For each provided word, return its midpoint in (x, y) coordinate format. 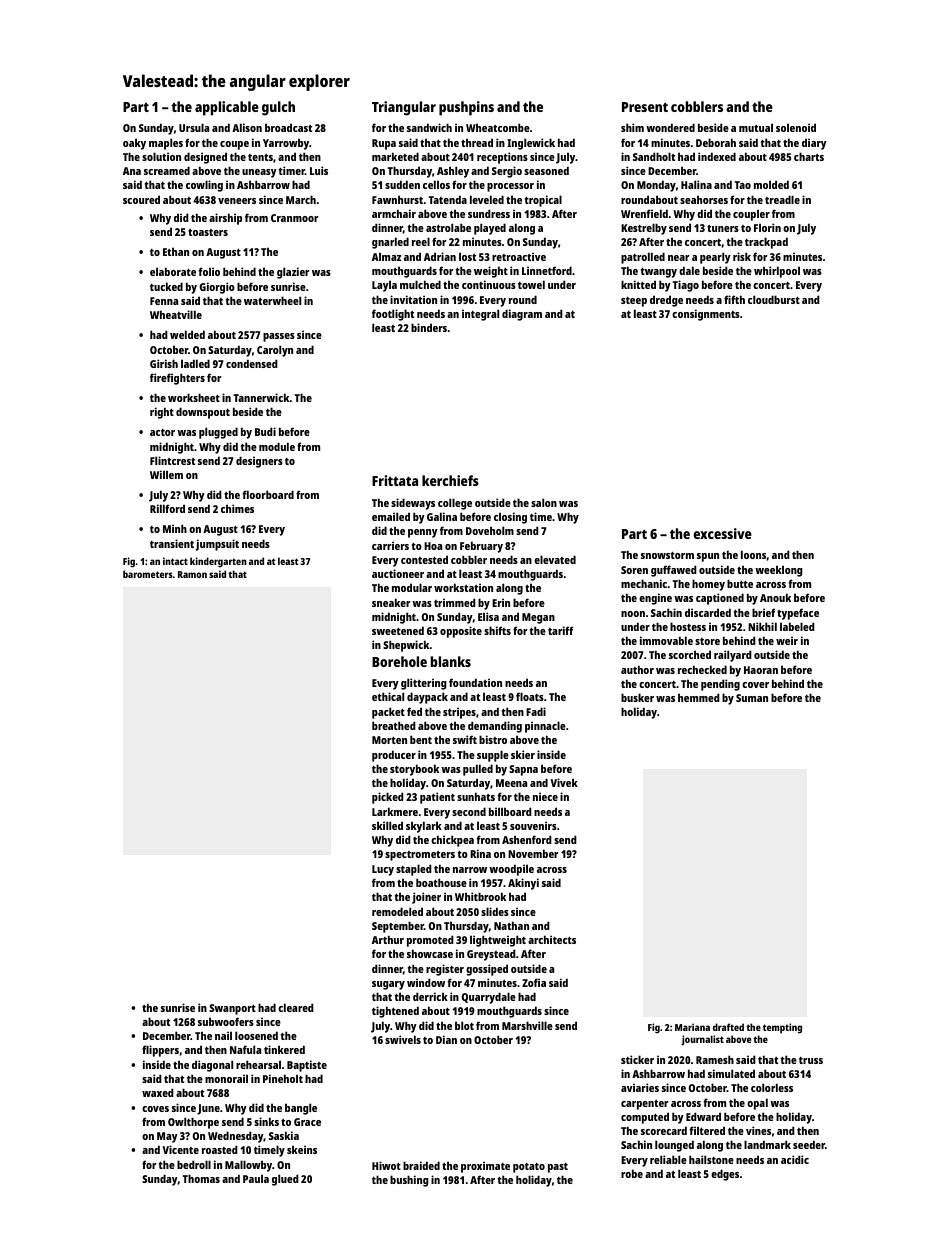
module (277, 446)
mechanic (644, 583)
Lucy (383, 870)
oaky (134, 144)
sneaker (391, 602)
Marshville (527, 1025)
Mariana (692, 1027)
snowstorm (667, 555)
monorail (226, 1078)
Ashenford (527, 839)
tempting (782, 1028)
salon (544, 502)
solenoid (796, 127)
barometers (148, 574)
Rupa (384, 144)
